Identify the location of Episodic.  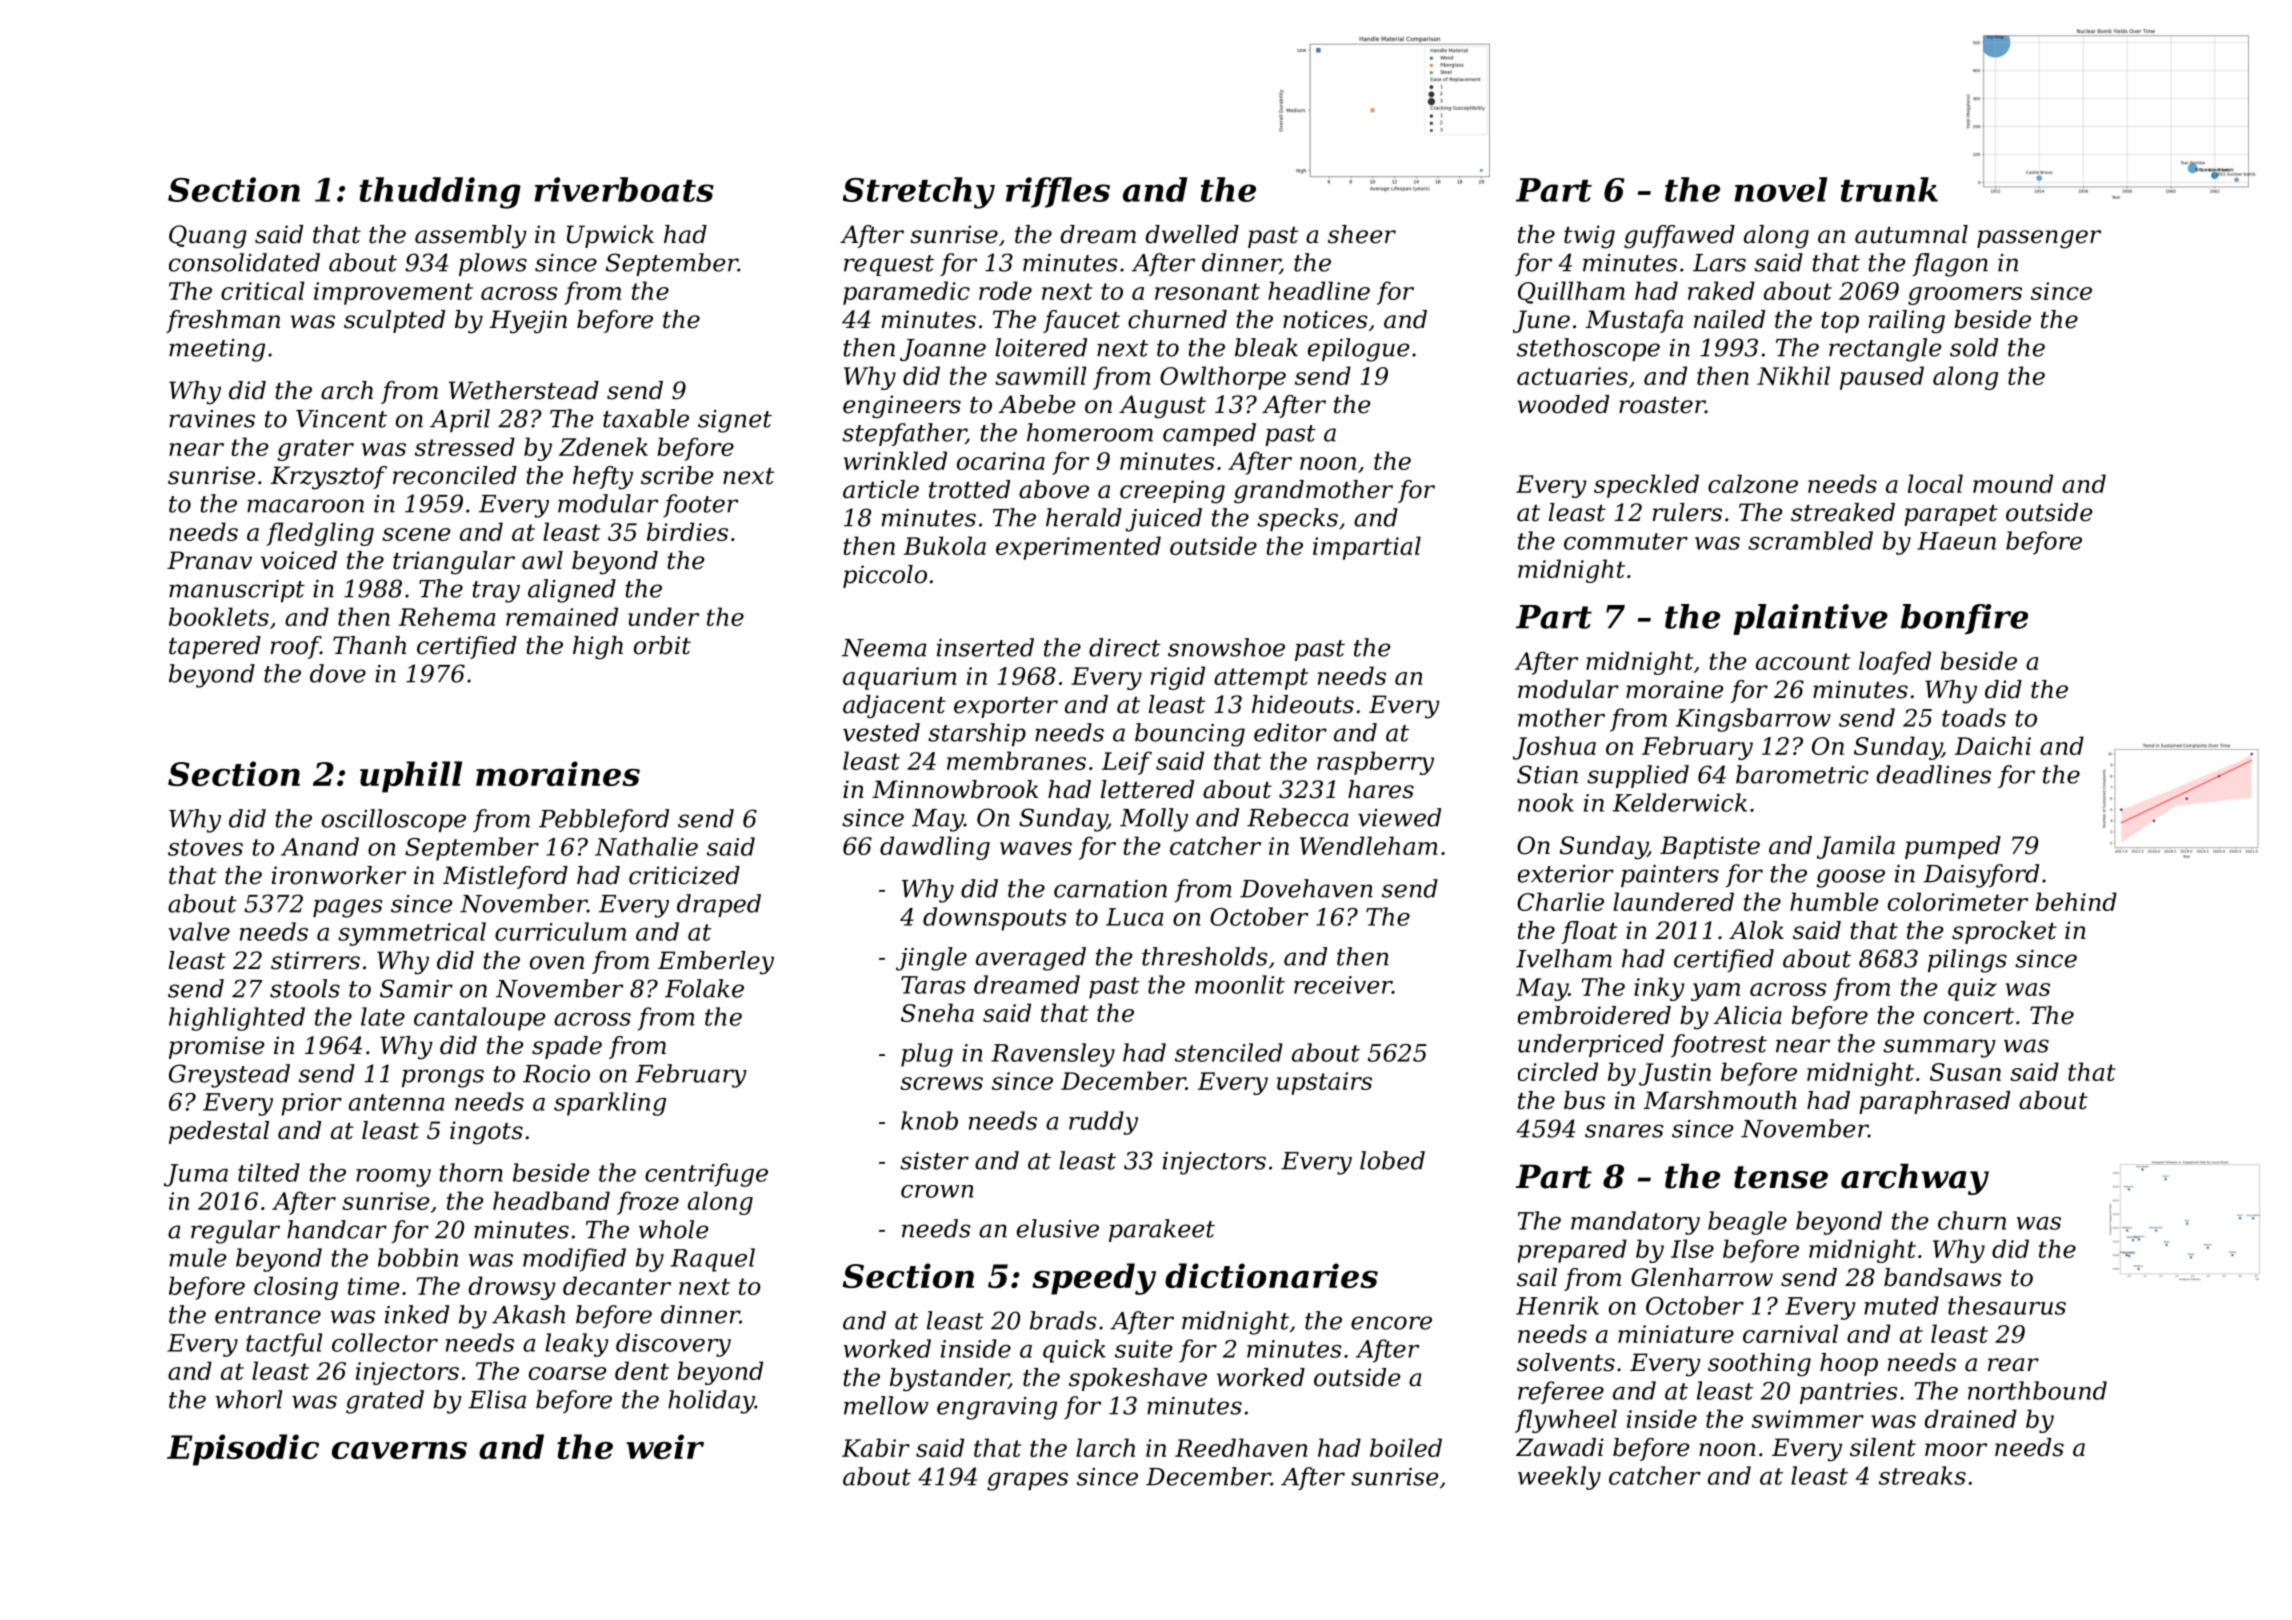
(243, 1450).
